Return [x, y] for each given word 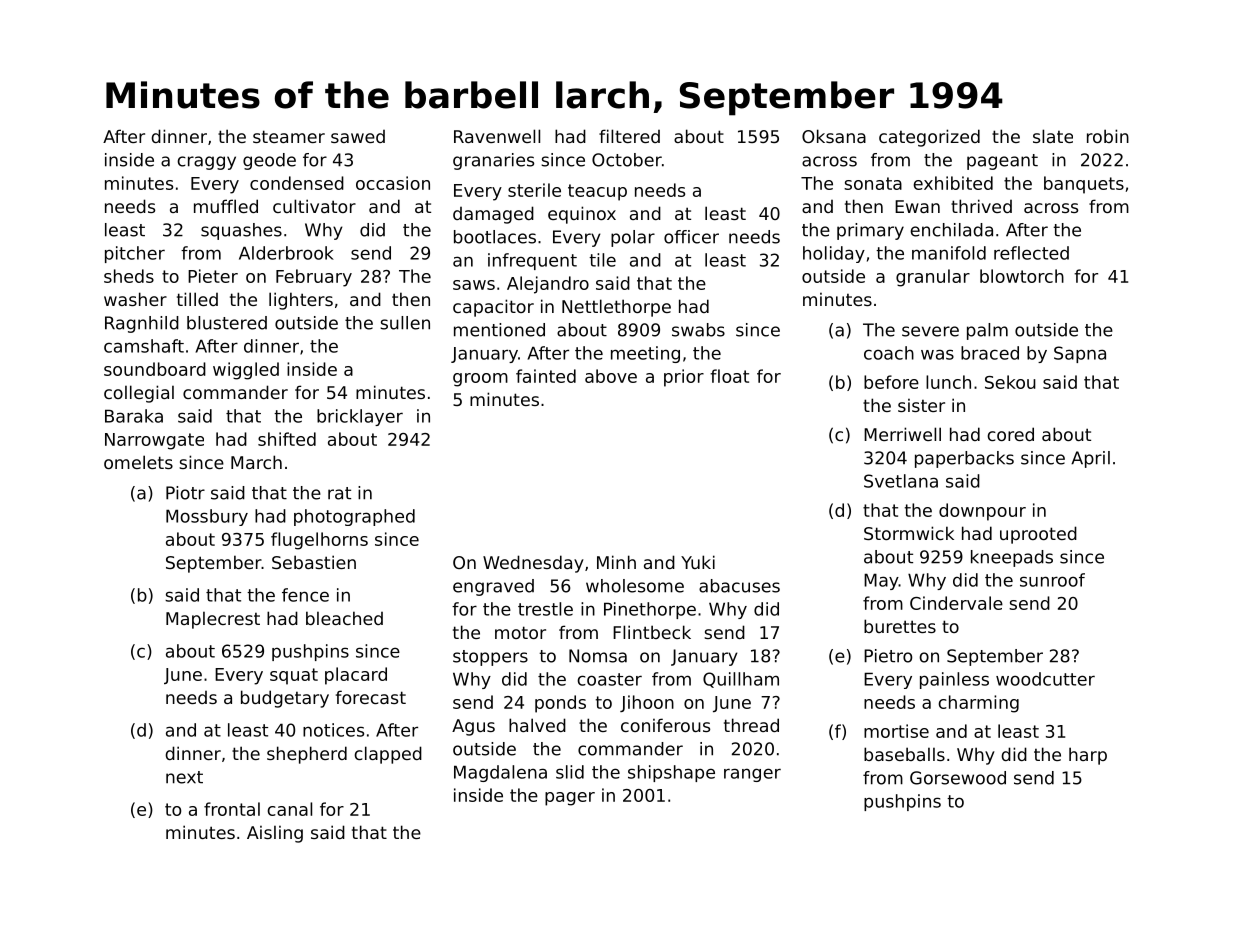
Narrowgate [154, 441]
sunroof [1052, 580]
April [1090, 459]
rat [339, 493]
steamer [289, 136]
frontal [232, 809]
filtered [629, 136]
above [611, 376]
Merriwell [902, 434]
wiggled [246, 371]
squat [294, 676]
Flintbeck [652, 632]
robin [1108, 136]
